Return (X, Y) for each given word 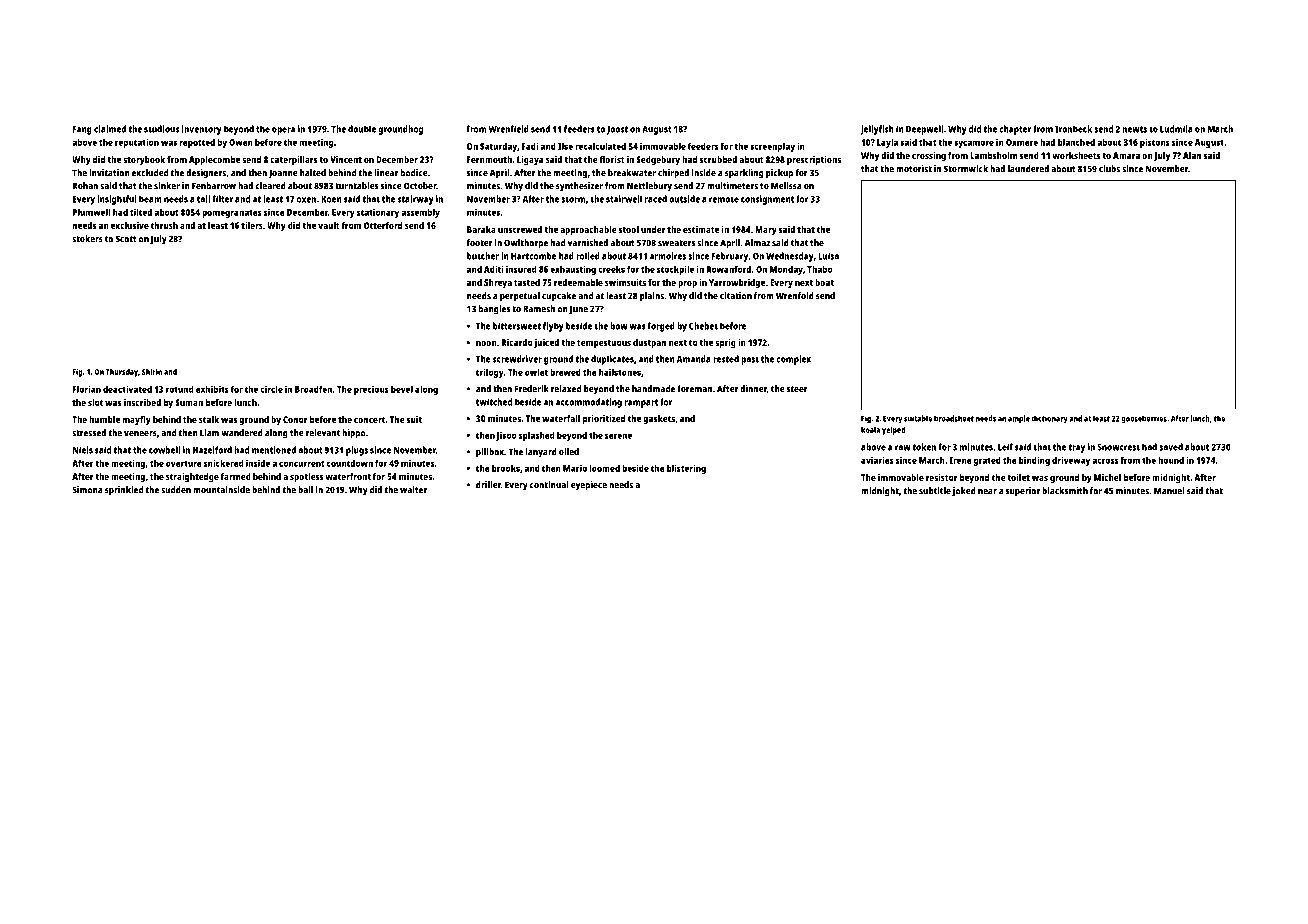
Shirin (152, 371)
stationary (378, 213)
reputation (137, 143)
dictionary (1050, 419)
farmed (236, 476)
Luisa (828, 256)
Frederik (532, 389)
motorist (914, 169)
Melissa (786, 186)
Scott (126, 239)
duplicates (612, 360)
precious (371, 390)
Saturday (498, 147)
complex (793, 360)
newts (1135, 129)
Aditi (494, 269)
